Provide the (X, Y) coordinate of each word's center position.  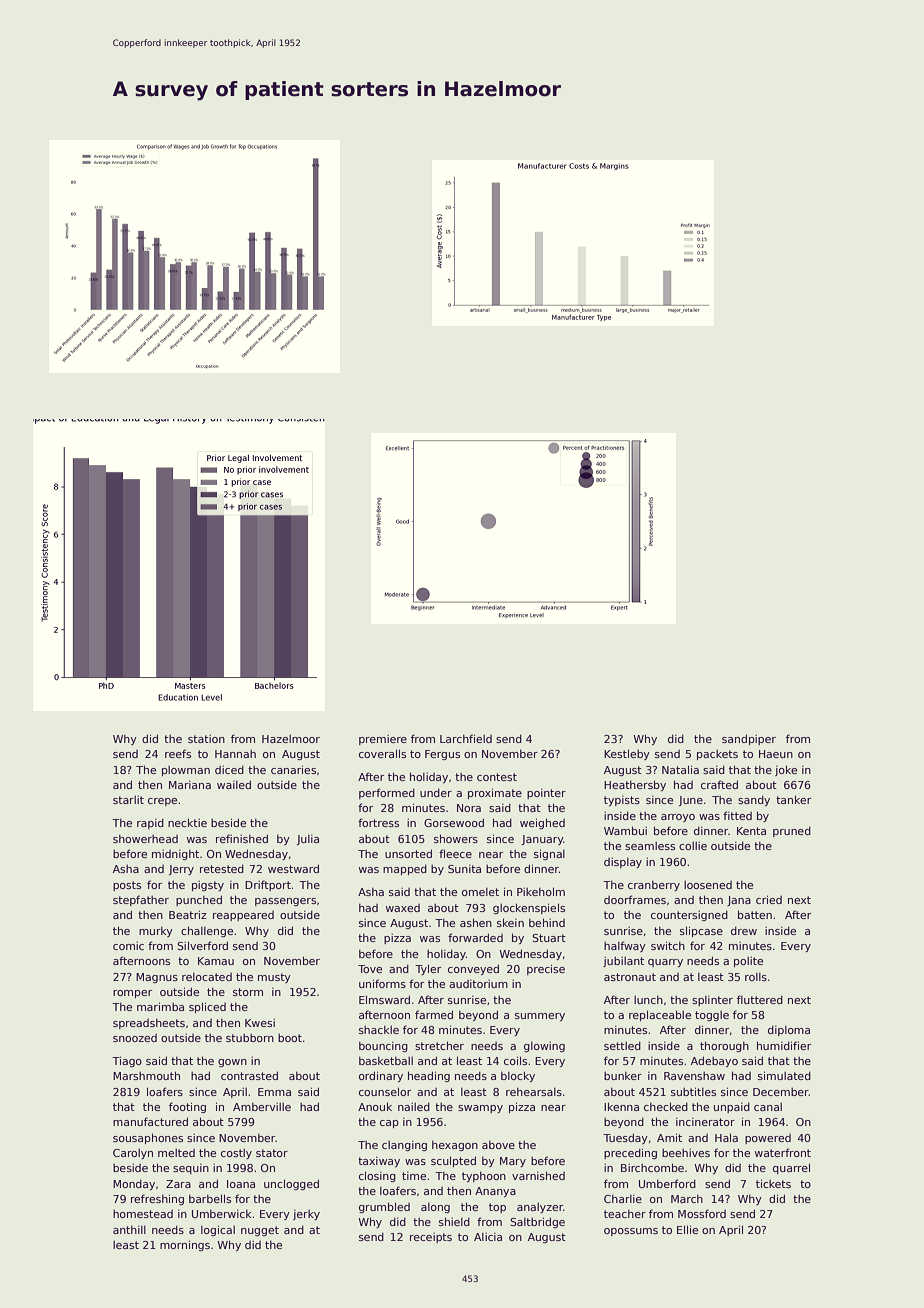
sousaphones (148, 1138)
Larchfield (466, 738)
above (498, 1145)
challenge (207, 931)
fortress (378, 822)
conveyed (473, 969)
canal (768, 1107)
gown (232, 1063)
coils (515, 1060)
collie (693, 846)
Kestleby (627, 754)
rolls (756, 977)
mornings (185, 1245)
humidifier (784, 1045)
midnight (175, 855)
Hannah (235, 754)
